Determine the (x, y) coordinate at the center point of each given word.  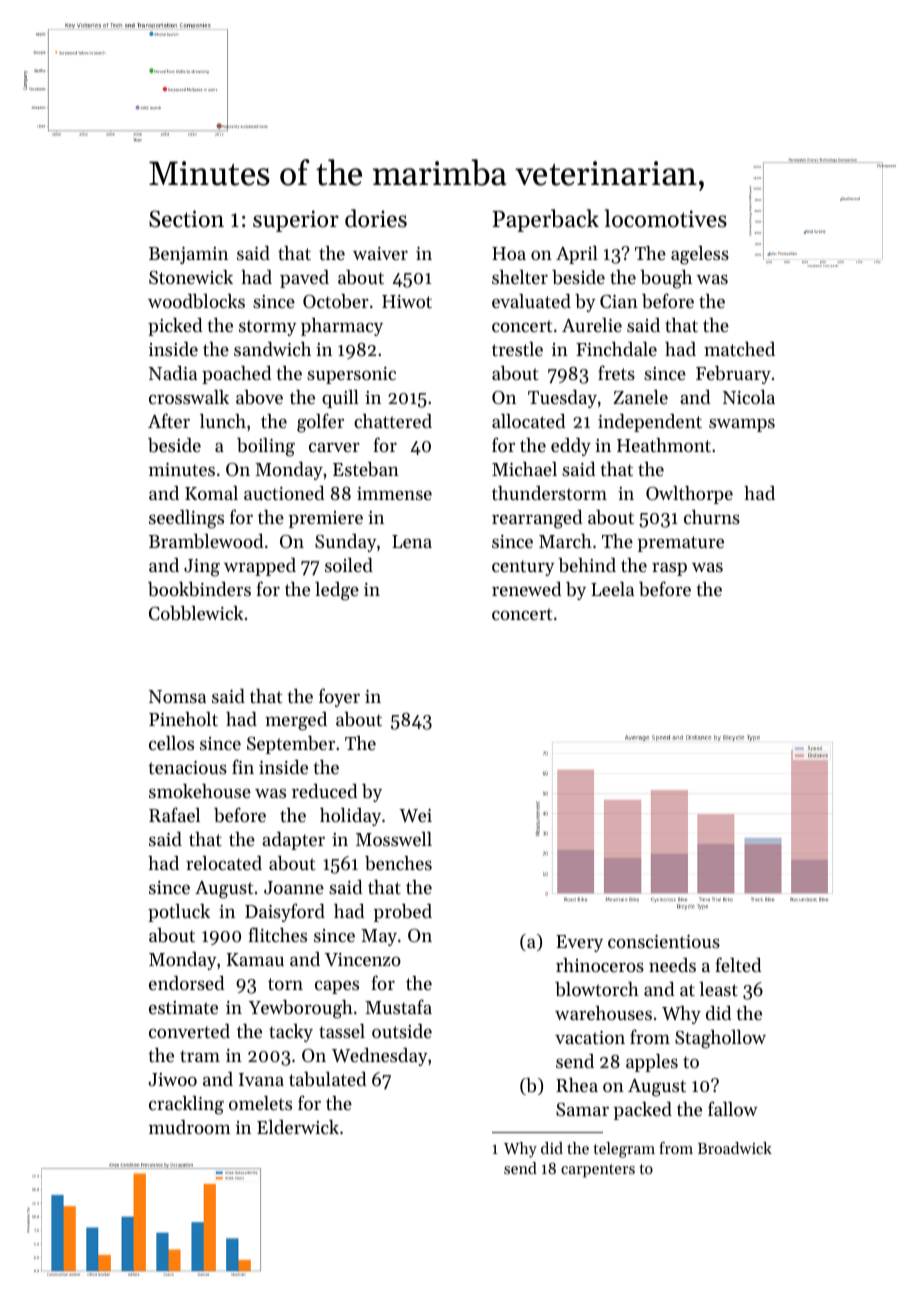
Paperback (545, 220)
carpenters (598, 1171)
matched (739, 349)
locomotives (666, 218)
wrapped (260, 567)
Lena (412, 541)
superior (296, 221)
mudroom (190, 1127)
